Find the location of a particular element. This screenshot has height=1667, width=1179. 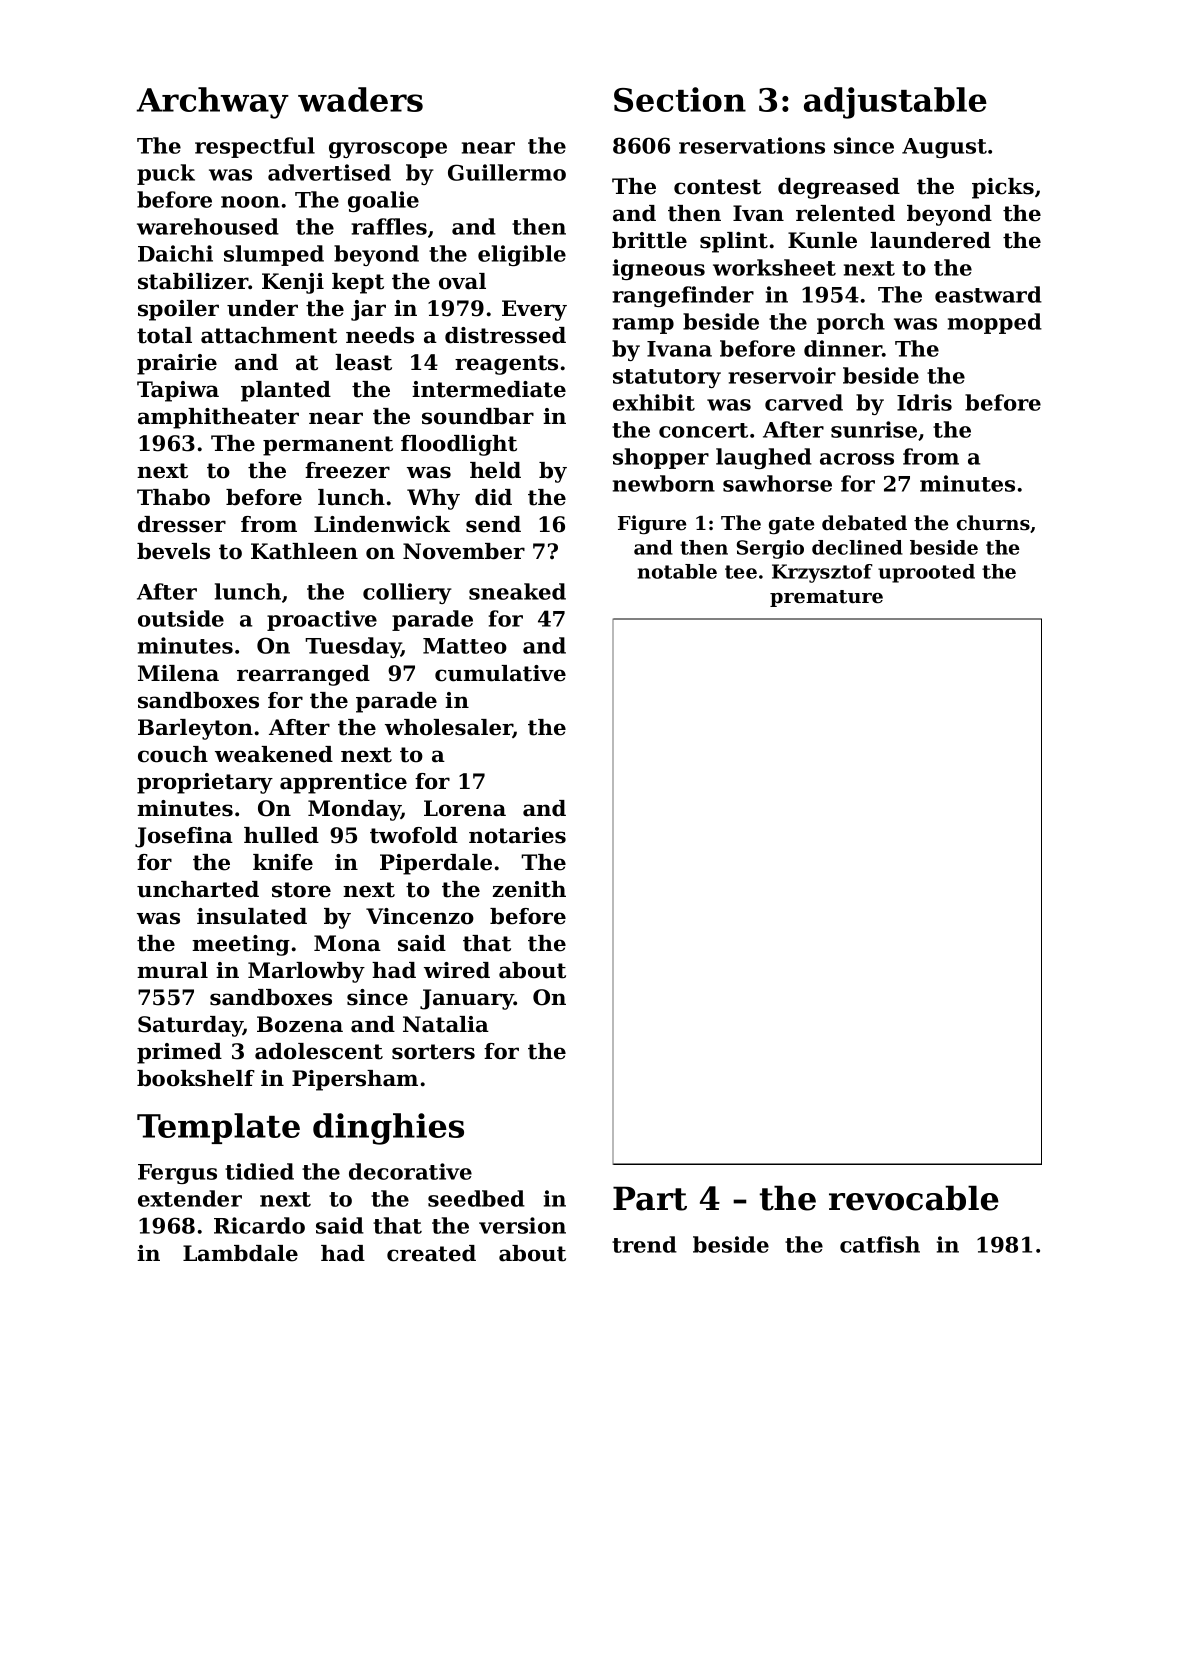

uprooted is located at coordinates (926, 573).
